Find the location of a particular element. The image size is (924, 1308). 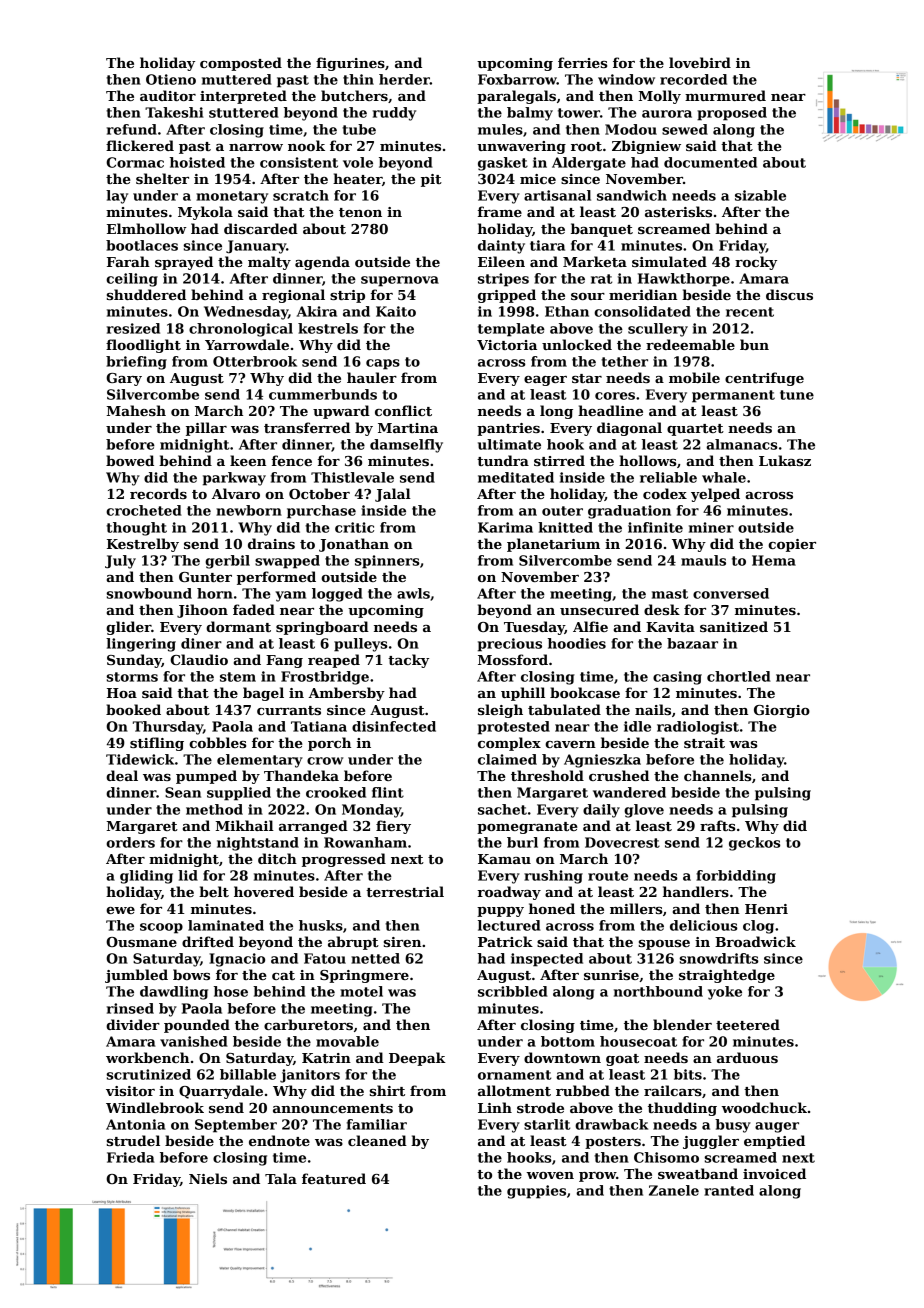

thudding is located at coordinates (682, 1109).
